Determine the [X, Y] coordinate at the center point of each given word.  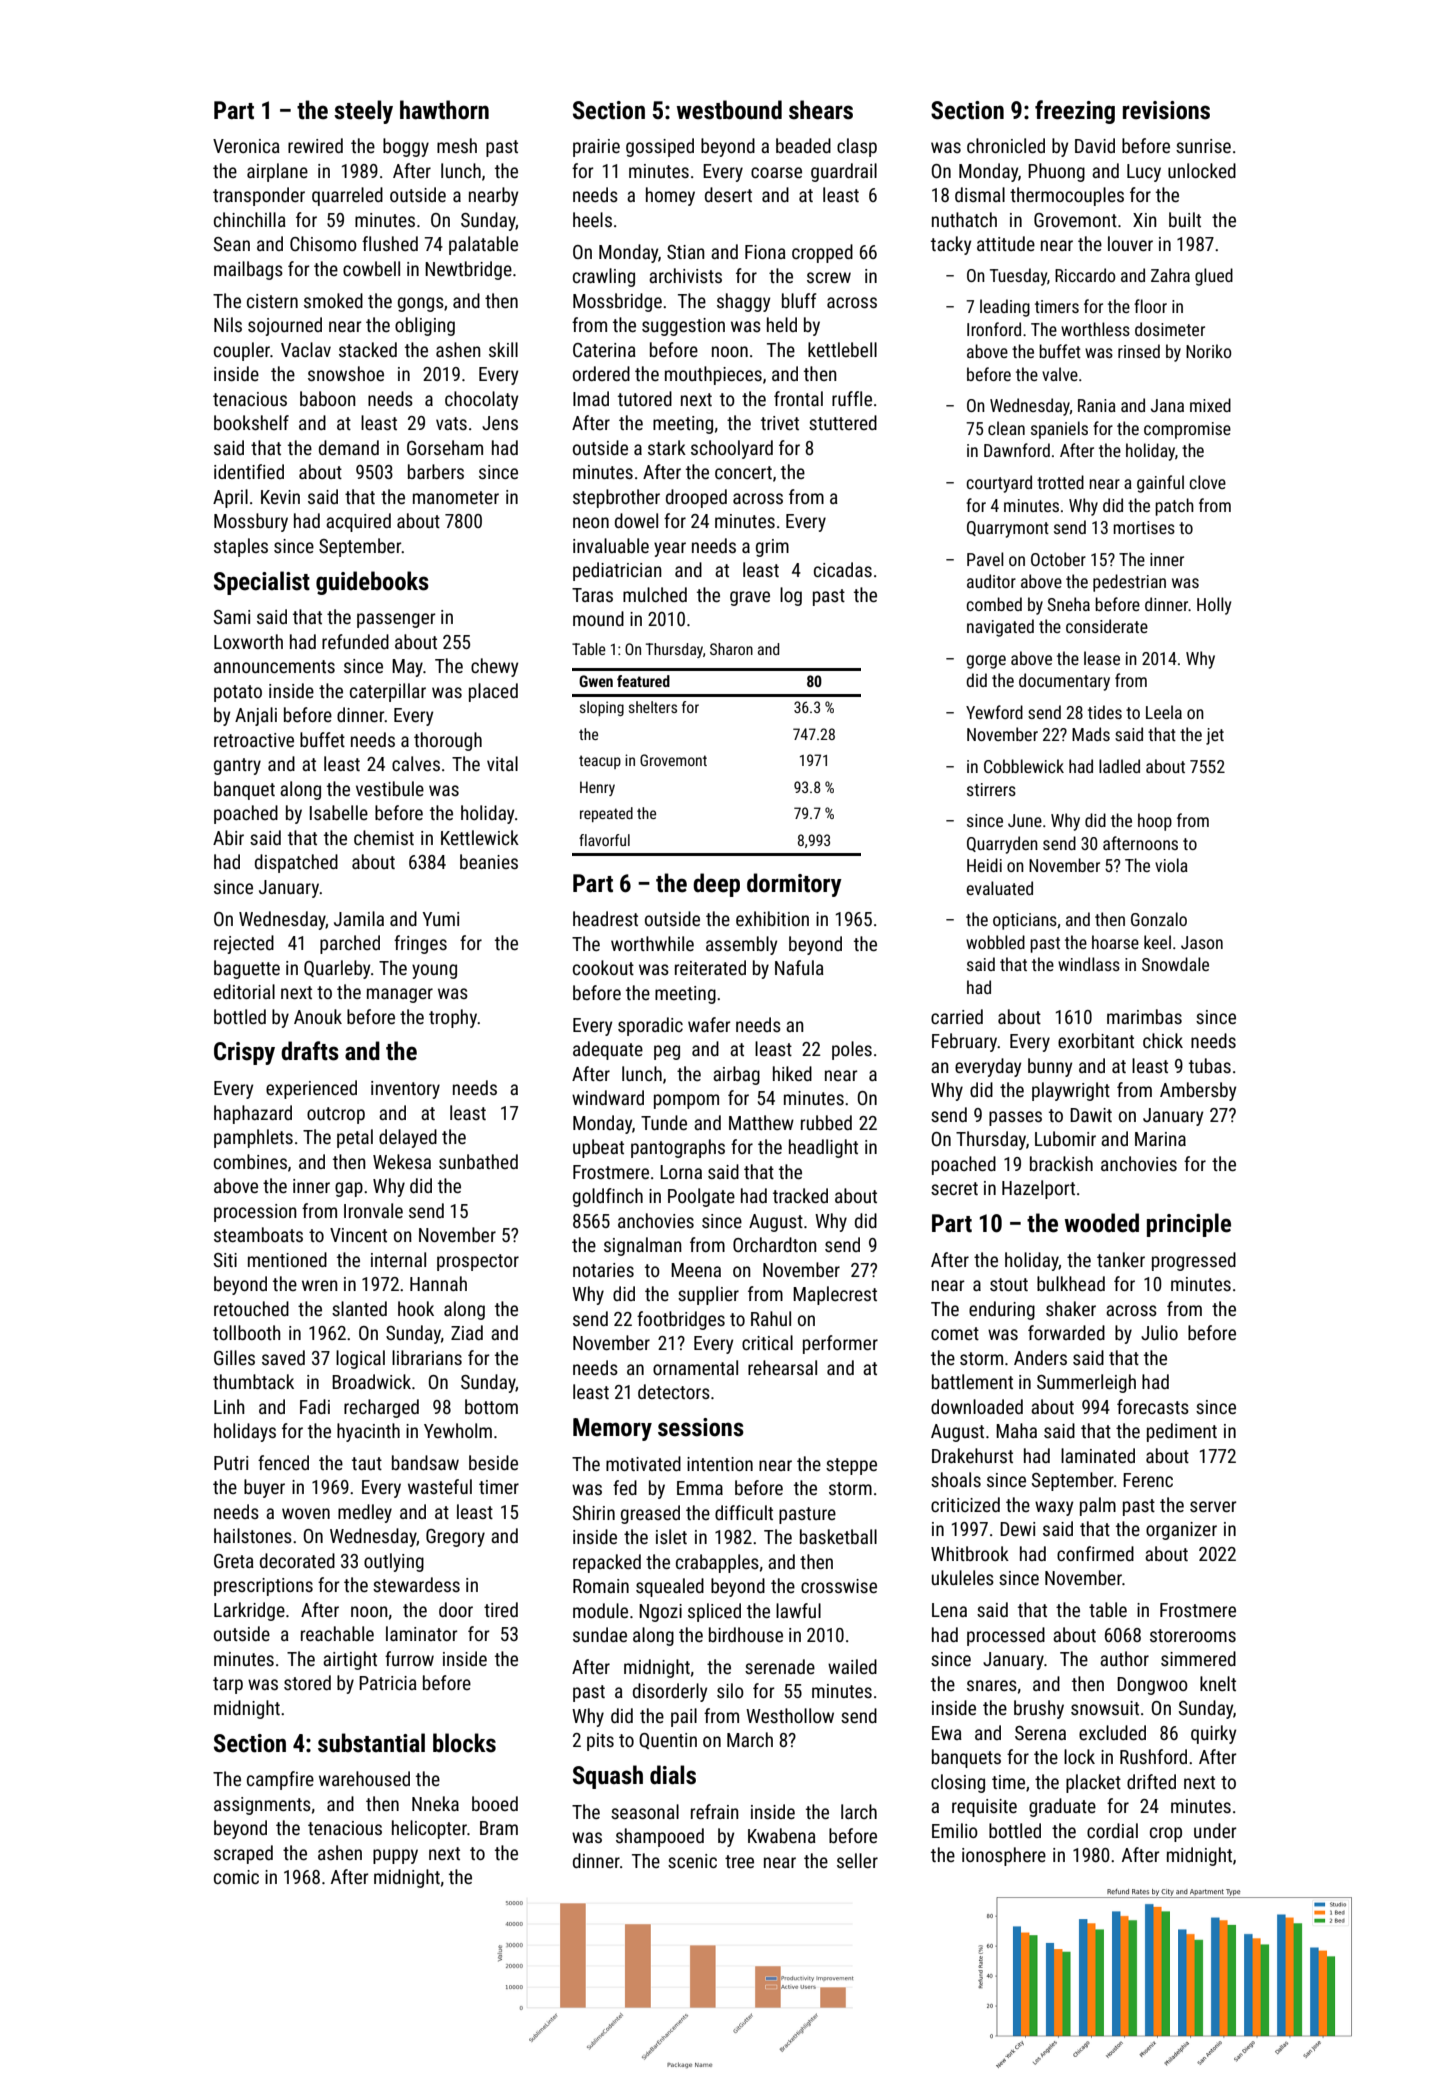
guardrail [844, 172]
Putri [231, 1463]
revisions [1166, 110]
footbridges [681, 1320]
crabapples [717, 1563]
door [456, 1609]
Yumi [440, 919]
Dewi [1017, 1529]
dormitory [794, 885]
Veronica [246, 146]
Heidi [984, 865]
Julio [1159, 1332]
